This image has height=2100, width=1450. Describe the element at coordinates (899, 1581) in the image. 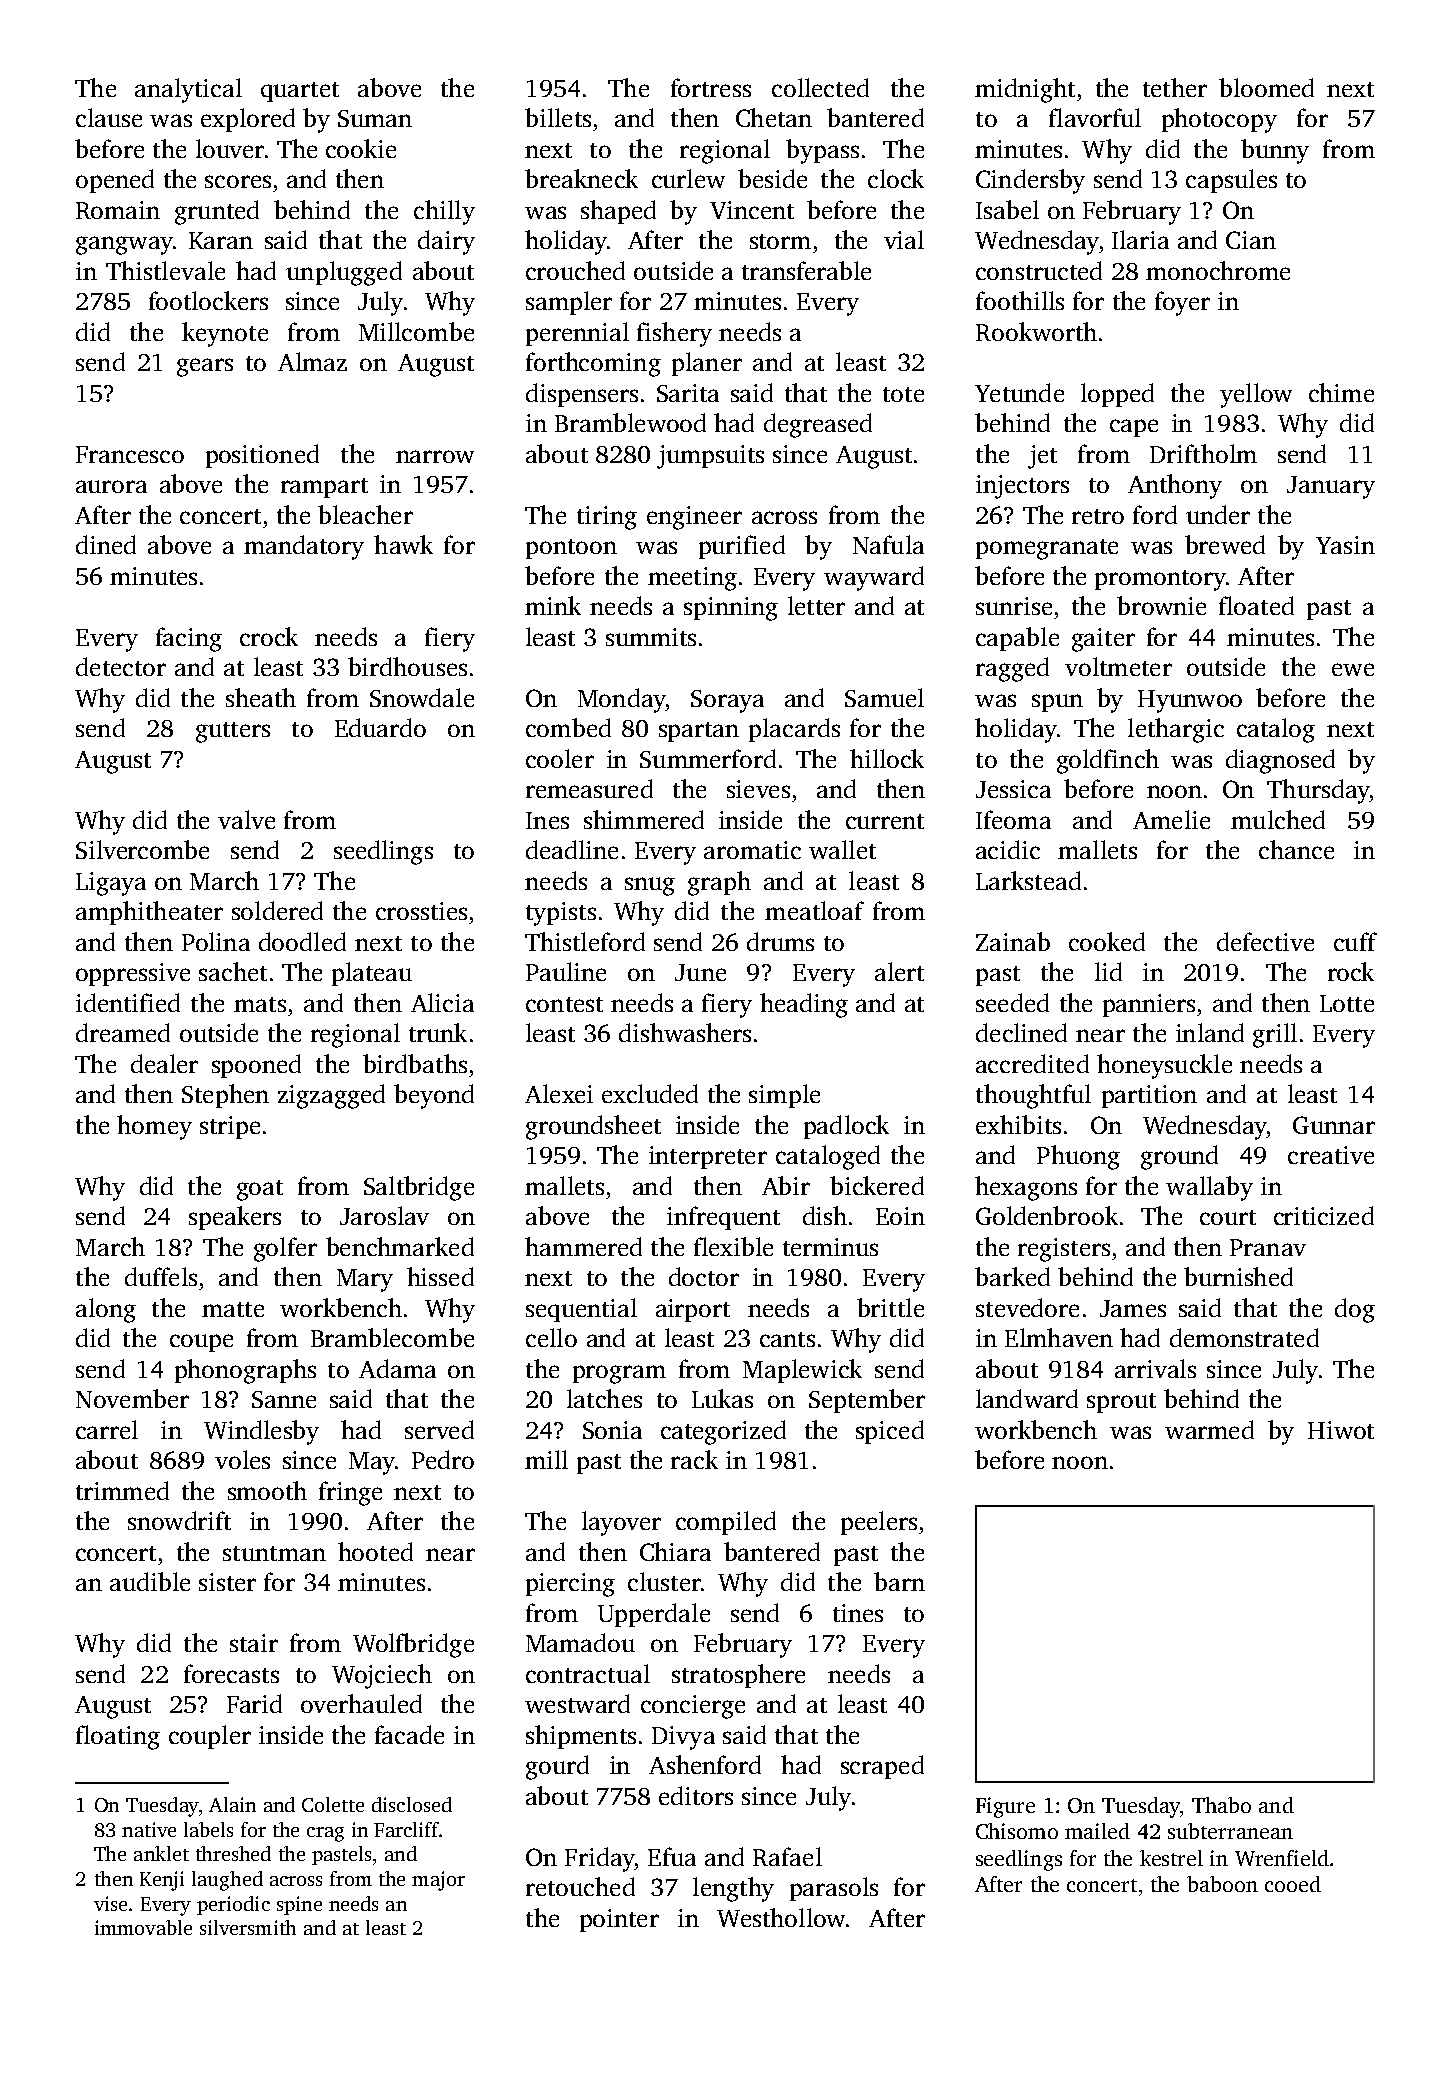

I see `barn` at that location.
